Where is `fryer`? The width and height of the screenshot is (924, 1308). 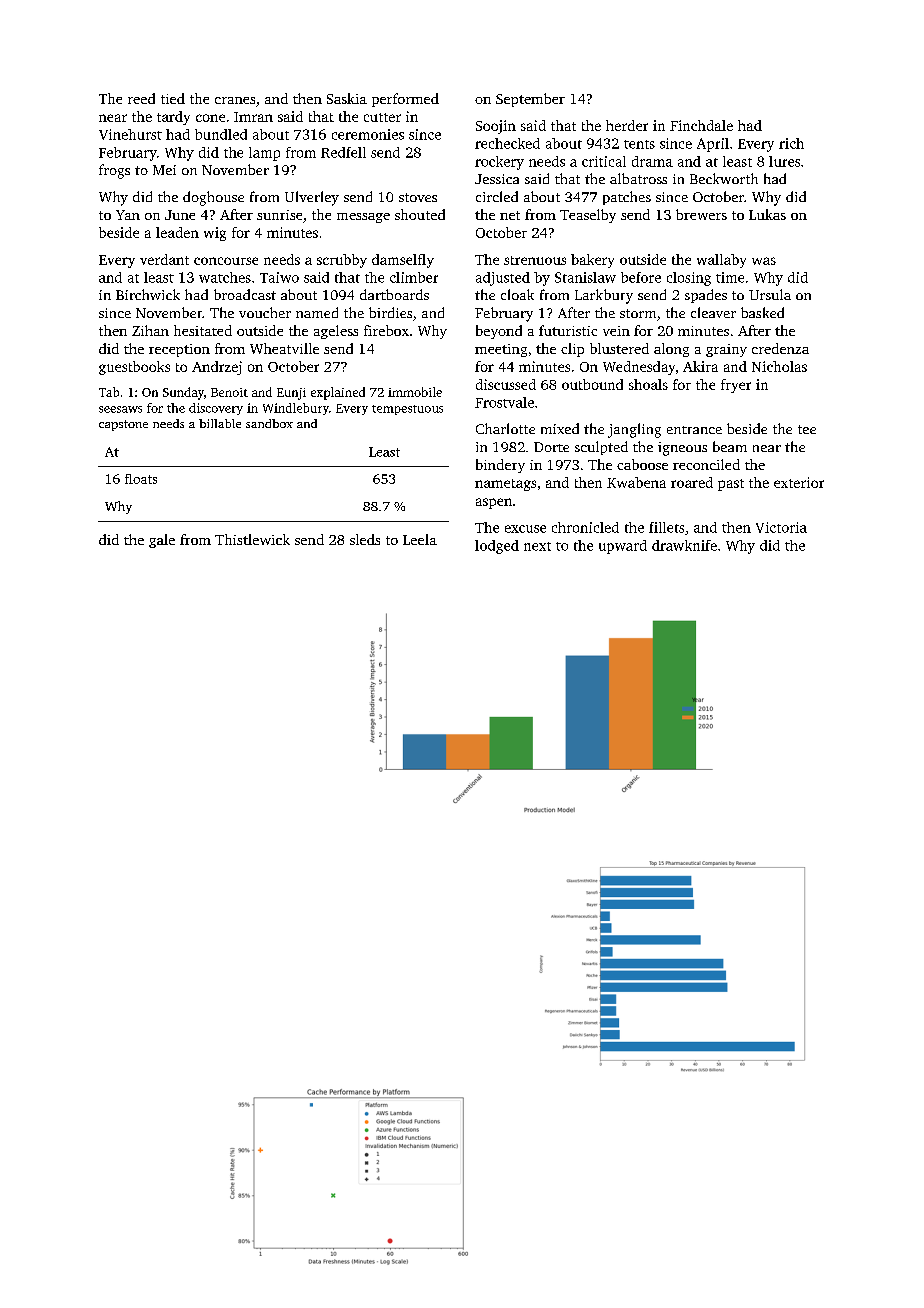
fryer is located at coordinates (736, 386).
